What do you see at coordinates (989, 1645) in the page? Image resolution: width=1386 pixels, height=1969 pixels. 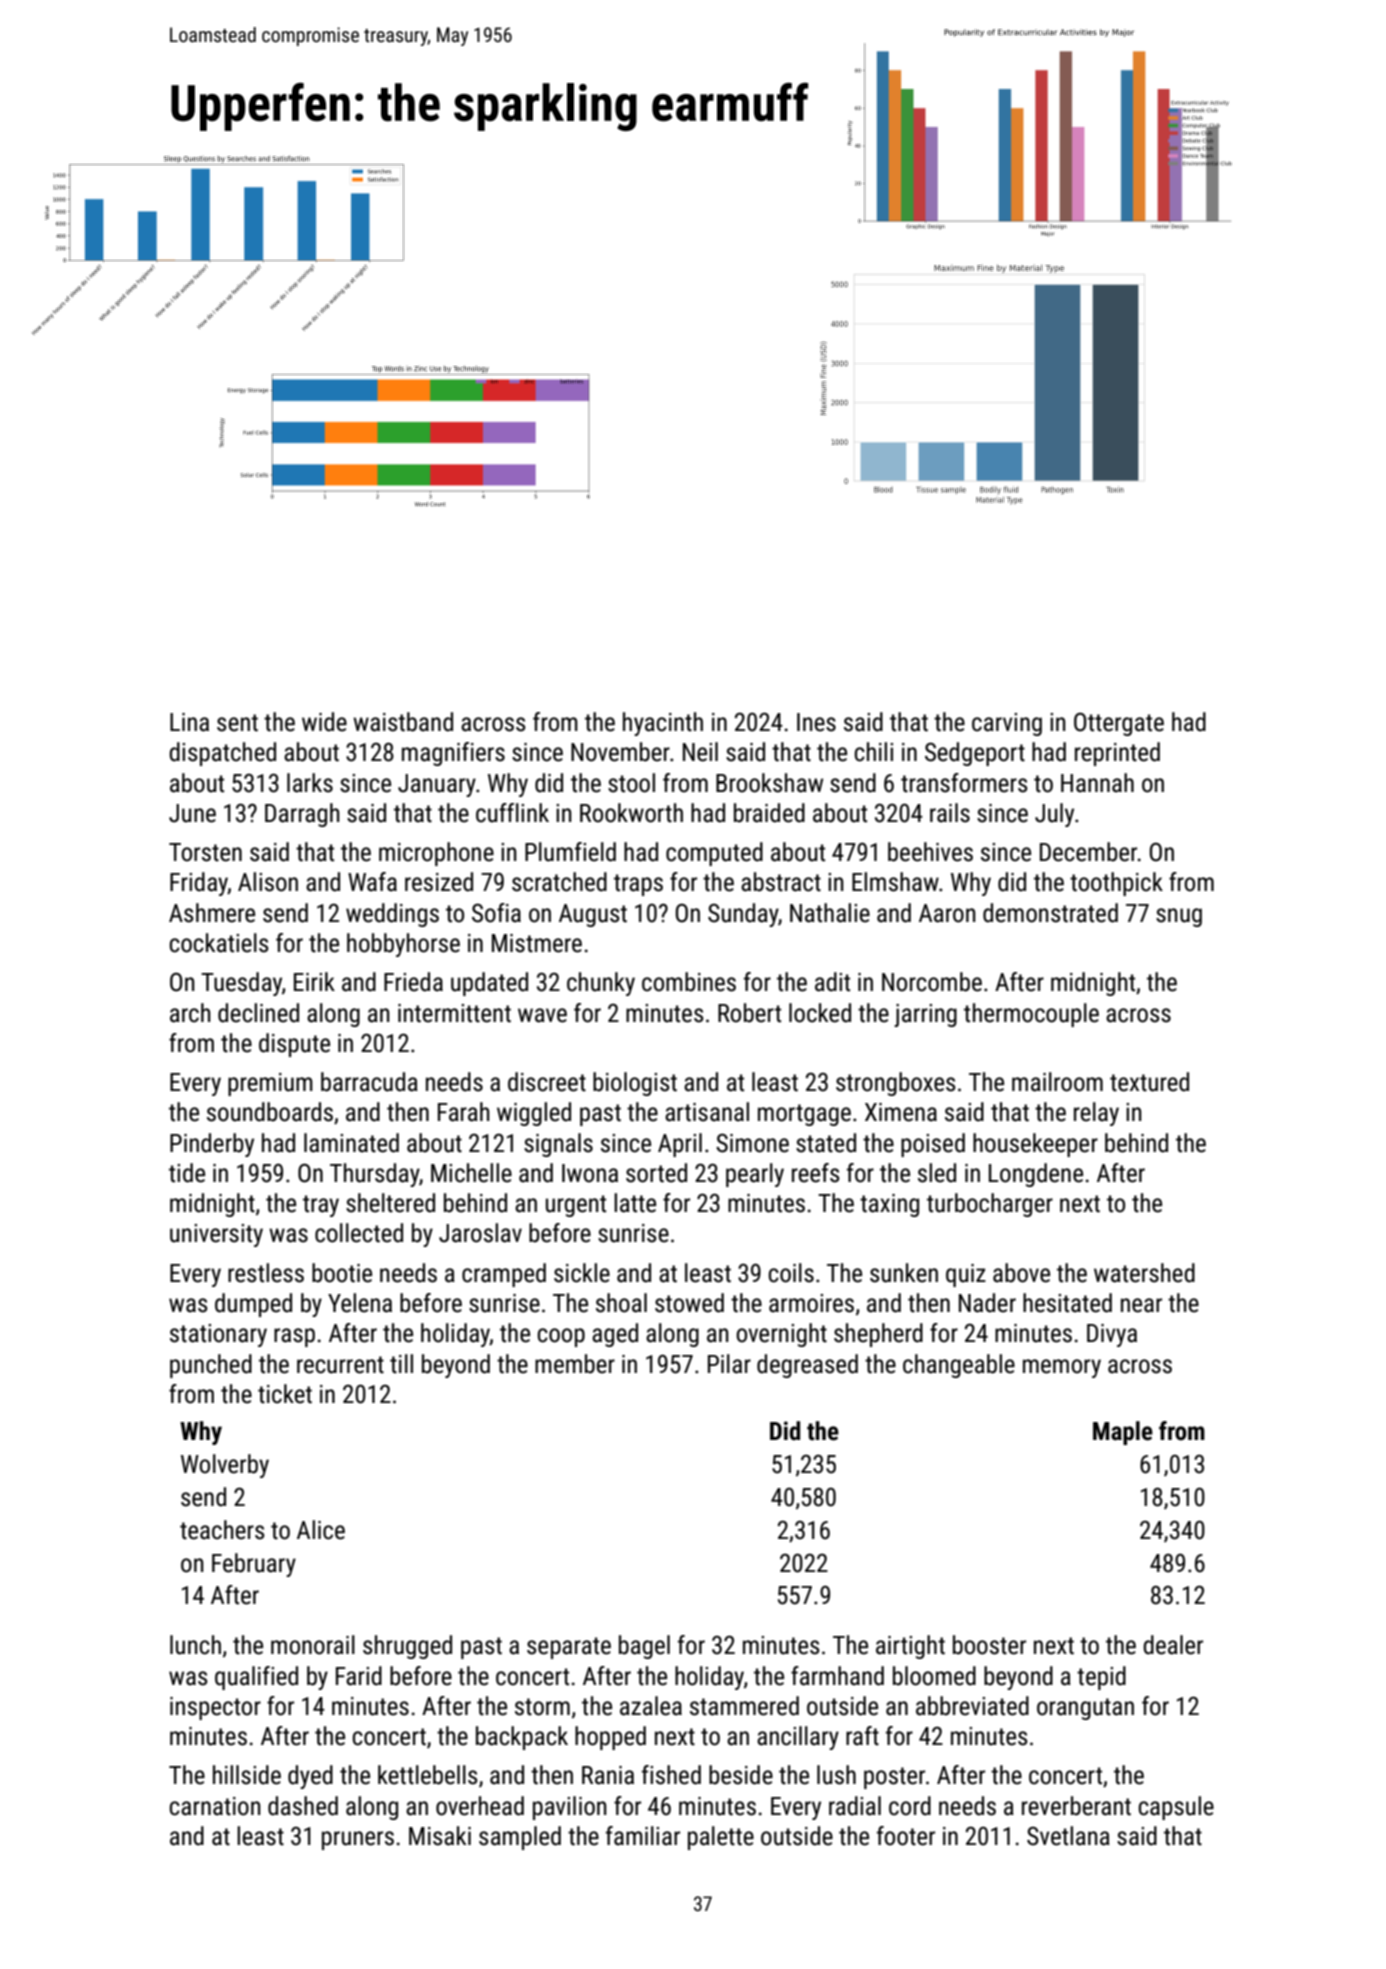 I see `booster` at bounding box center [989, 1645].
